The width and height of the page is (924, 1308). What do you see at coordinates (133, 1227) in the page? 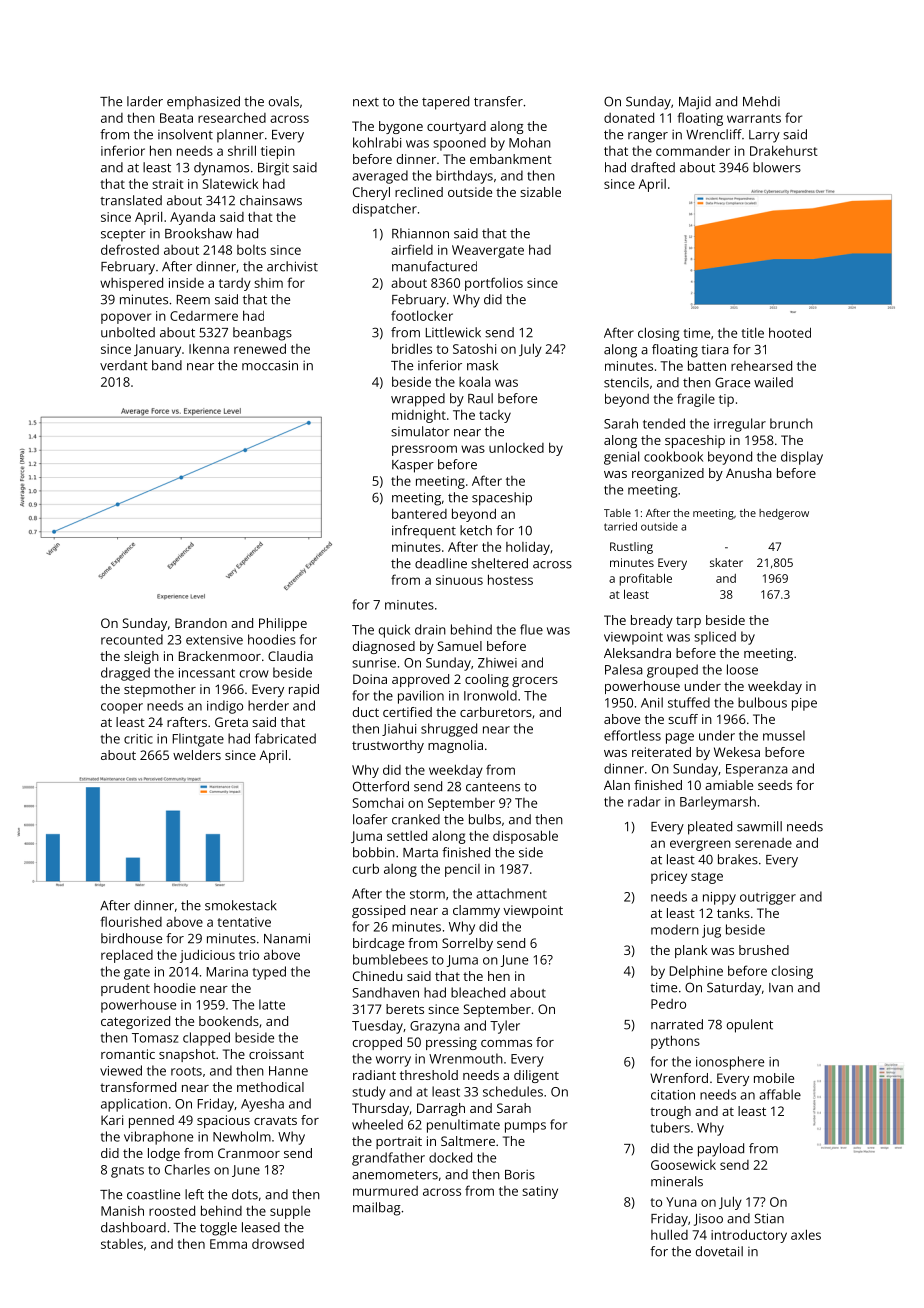
I see `dashboard` at bounding box center [133, 1227].
